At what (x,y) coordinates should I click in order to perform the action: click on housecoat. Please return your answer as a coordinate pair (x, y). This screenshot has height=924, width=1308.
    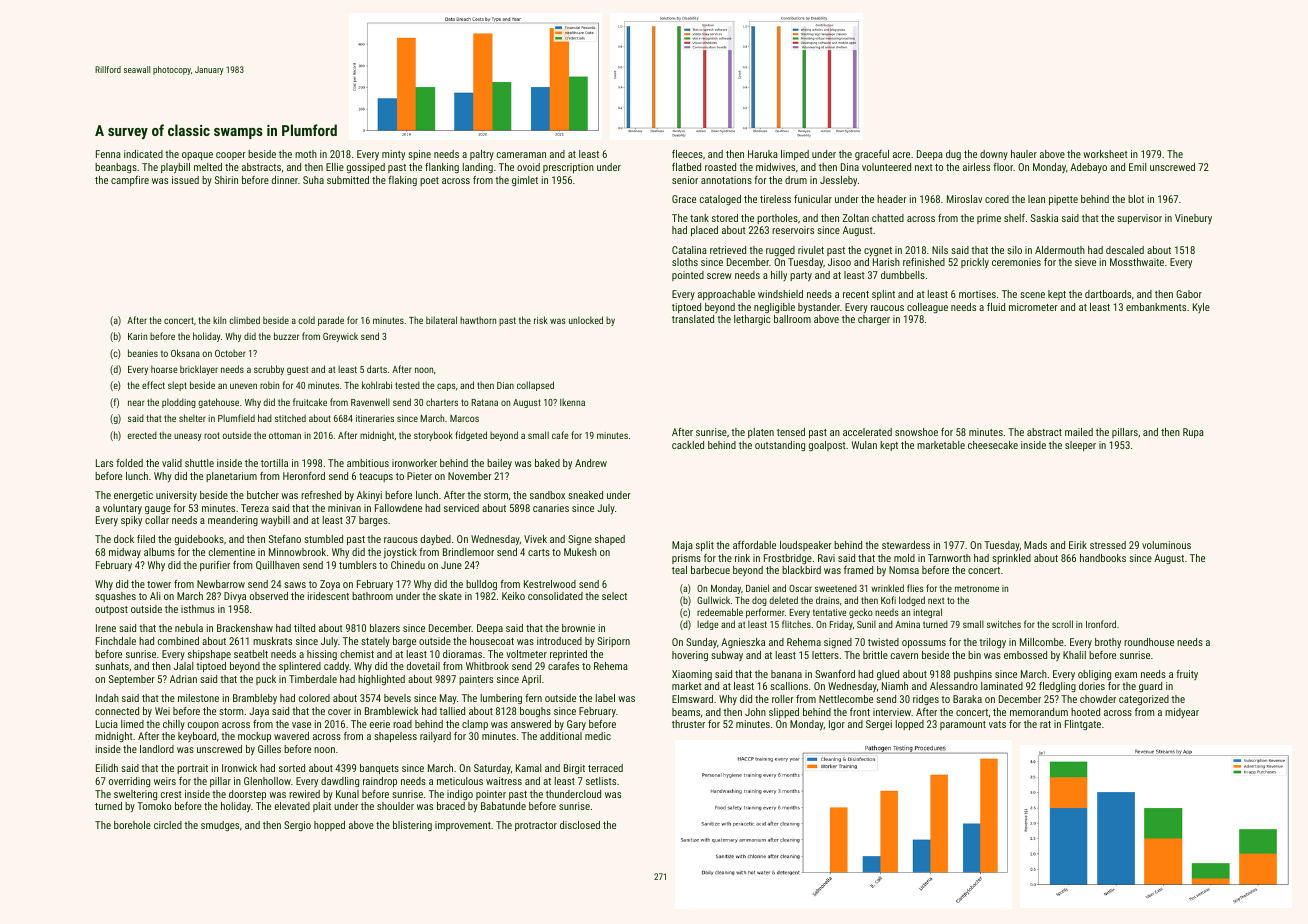
    Looking at the image, I should click on (492, 641).
